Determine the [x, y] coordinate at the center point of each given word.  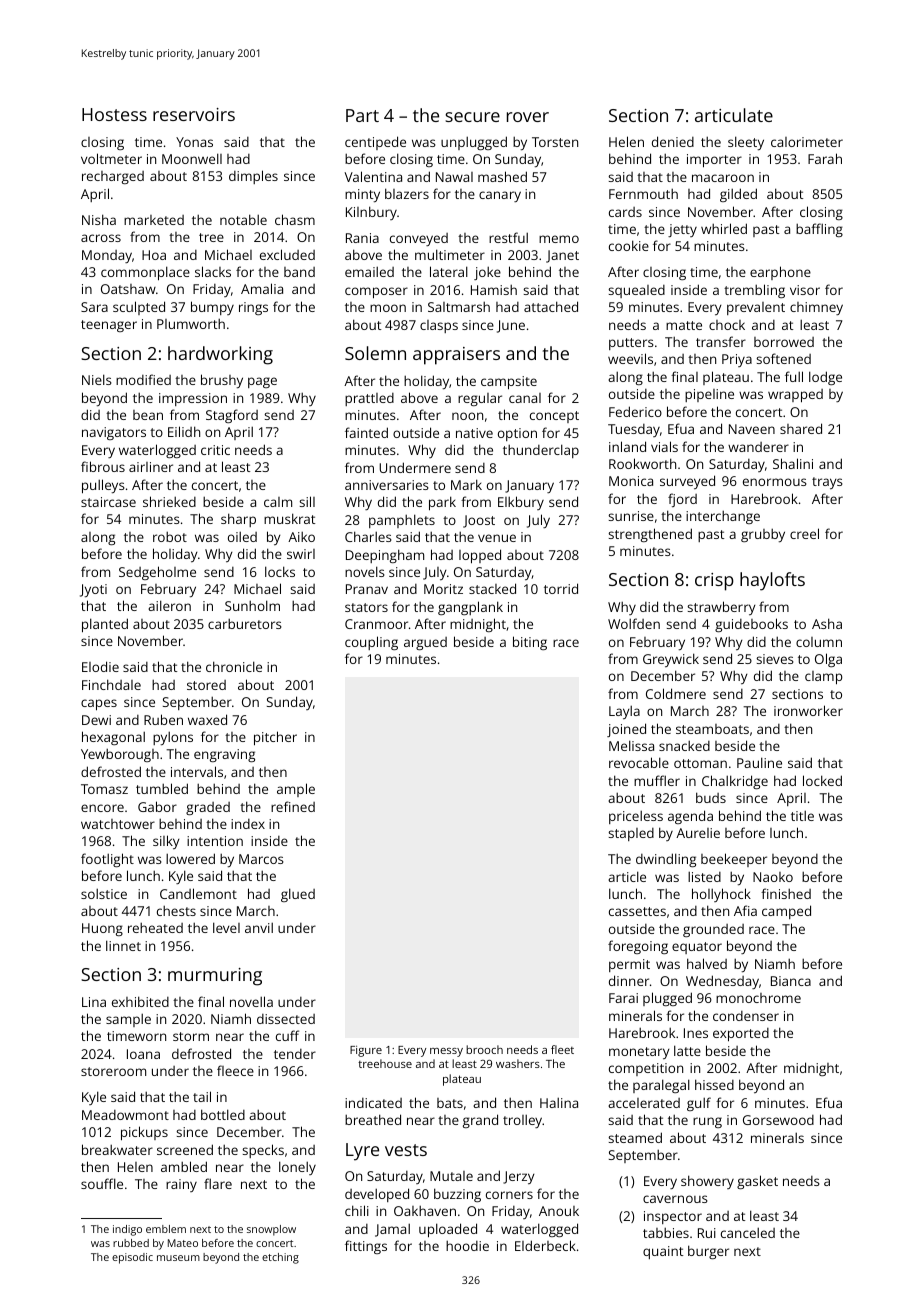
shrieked [169, 501]
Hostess [114, 114]
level [226, 927]
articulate [734, 115]
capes [99, 705]
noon [467, 416]
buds [711, 797]
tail [202, 1096]
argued [425, 643]
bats [450, 1103]
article [627, 876]
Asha [827, 623]
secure [472, 117]
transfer [721, 341]
